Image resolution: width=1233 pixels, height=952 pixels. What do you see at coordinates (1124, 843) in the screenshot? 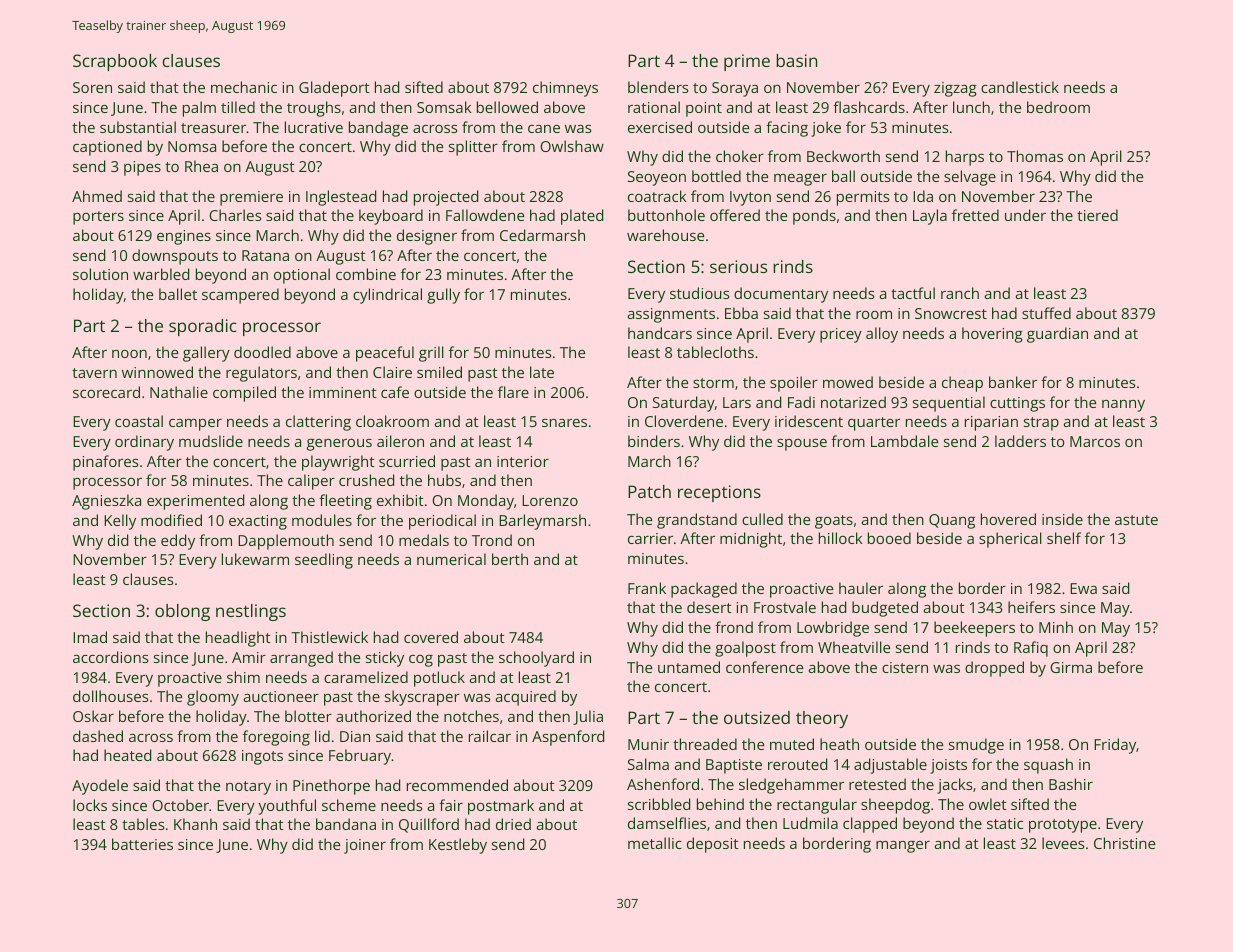
I see `Christine` at bounding box center [1124, 843].
